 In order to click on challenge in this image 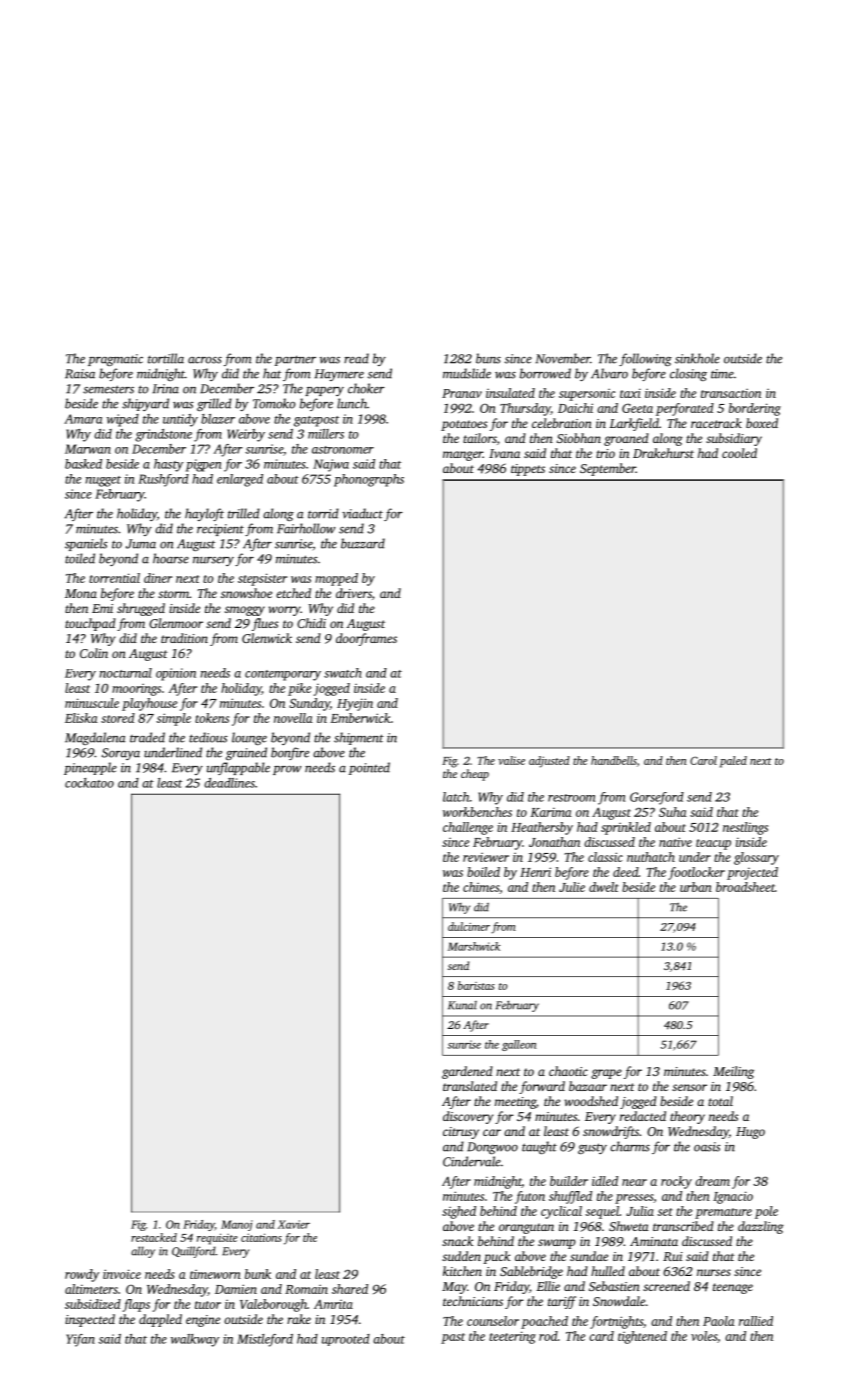, I will do `click(468, 828)`.
